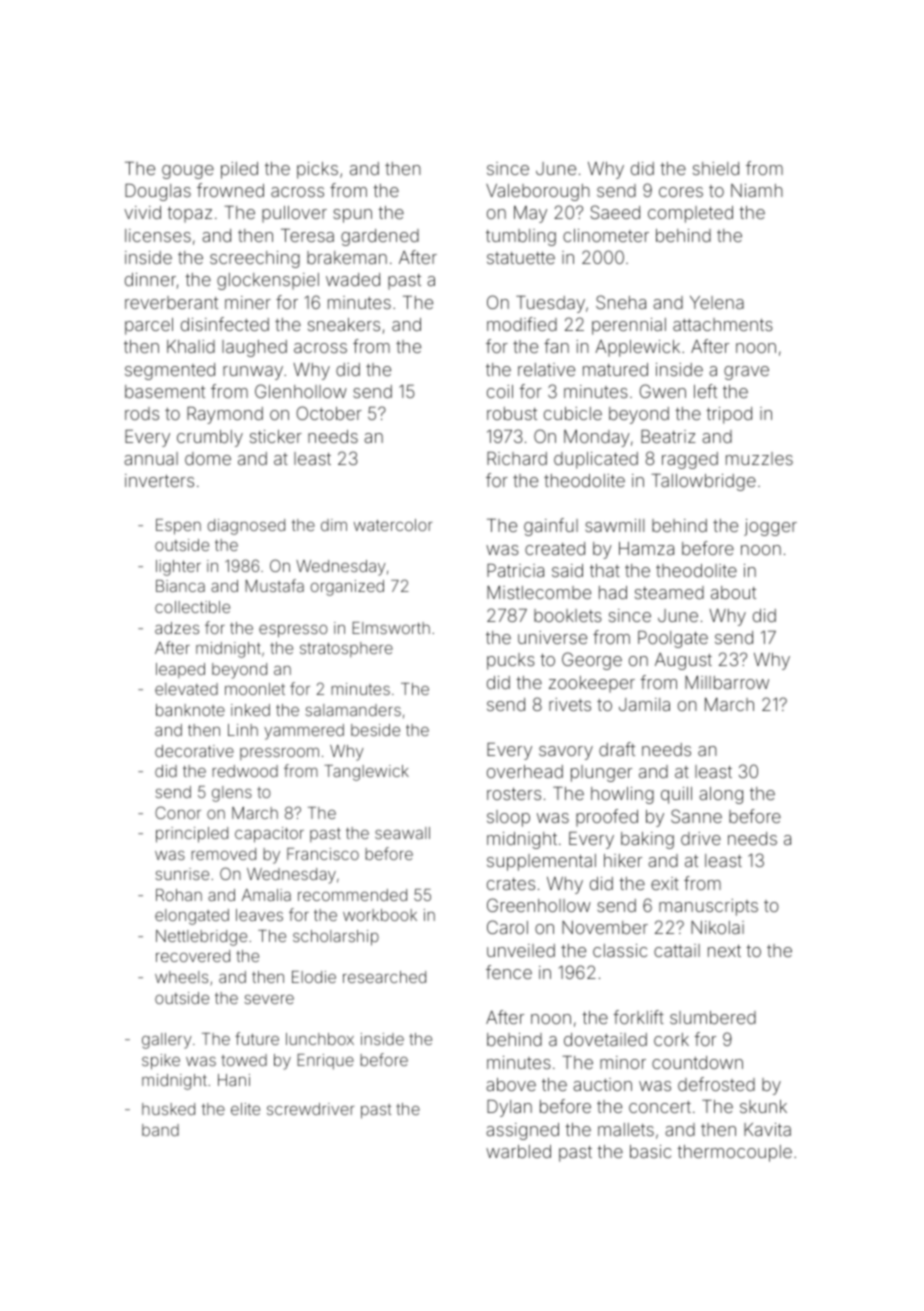  I want to click on band, so click(160, 1130).
